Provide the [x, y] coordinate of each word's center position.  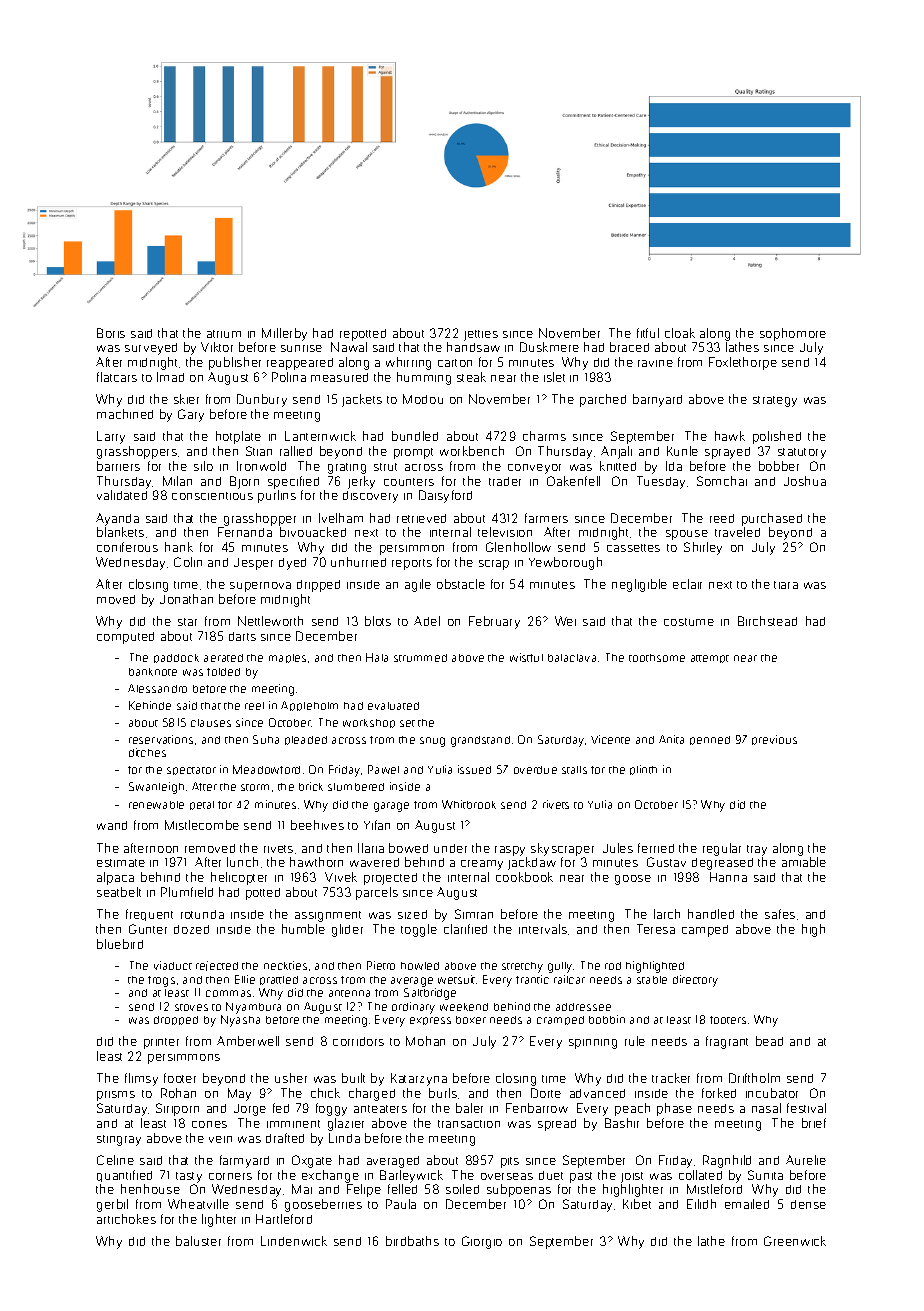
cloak [680, 333]
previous [774, 740]
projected [390, 879]
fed [281, 1108]
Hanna [728, 877]
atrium [224, 334]
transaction [469, 1124]
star [187, 622]
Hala [377, 657]
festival [806, 1108]
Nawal [349, 347]
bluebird [120, 944]
